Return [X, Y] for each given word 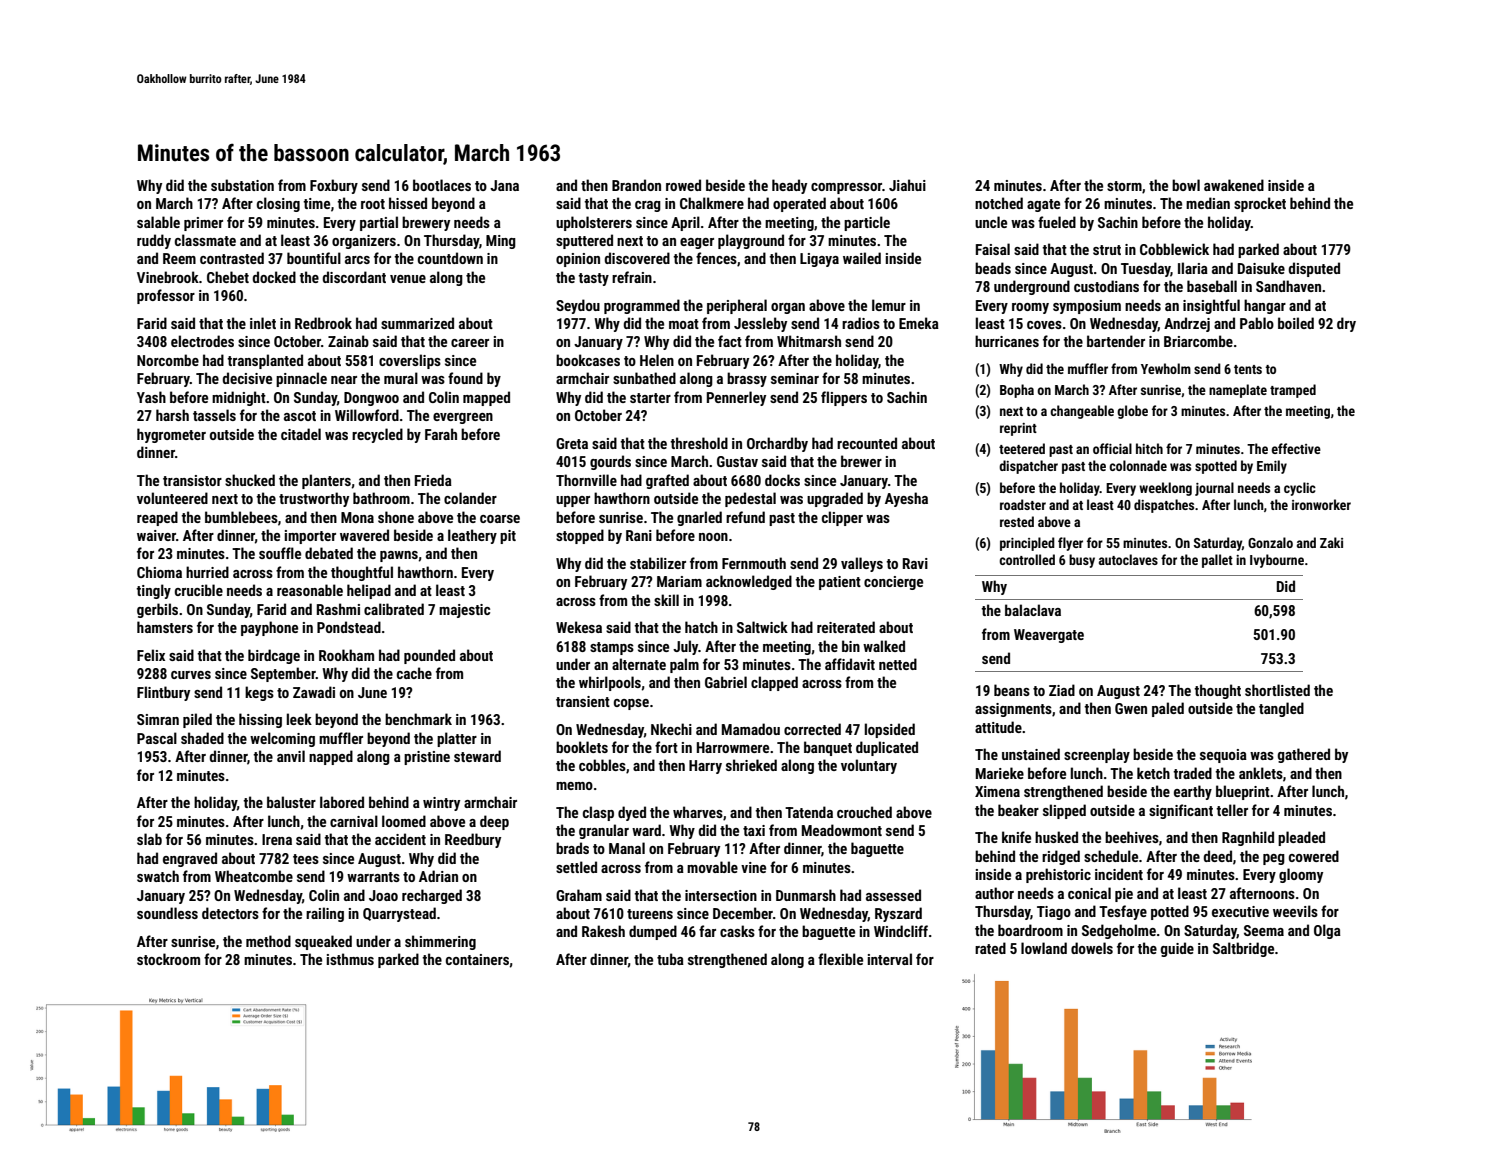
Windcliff [901, 931]
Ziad [1062, 690]
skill [666, 600]
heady [789, 186]
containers [477, 959]
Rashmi [338, 609]
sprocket [1260, 204]
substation [242, 185]
